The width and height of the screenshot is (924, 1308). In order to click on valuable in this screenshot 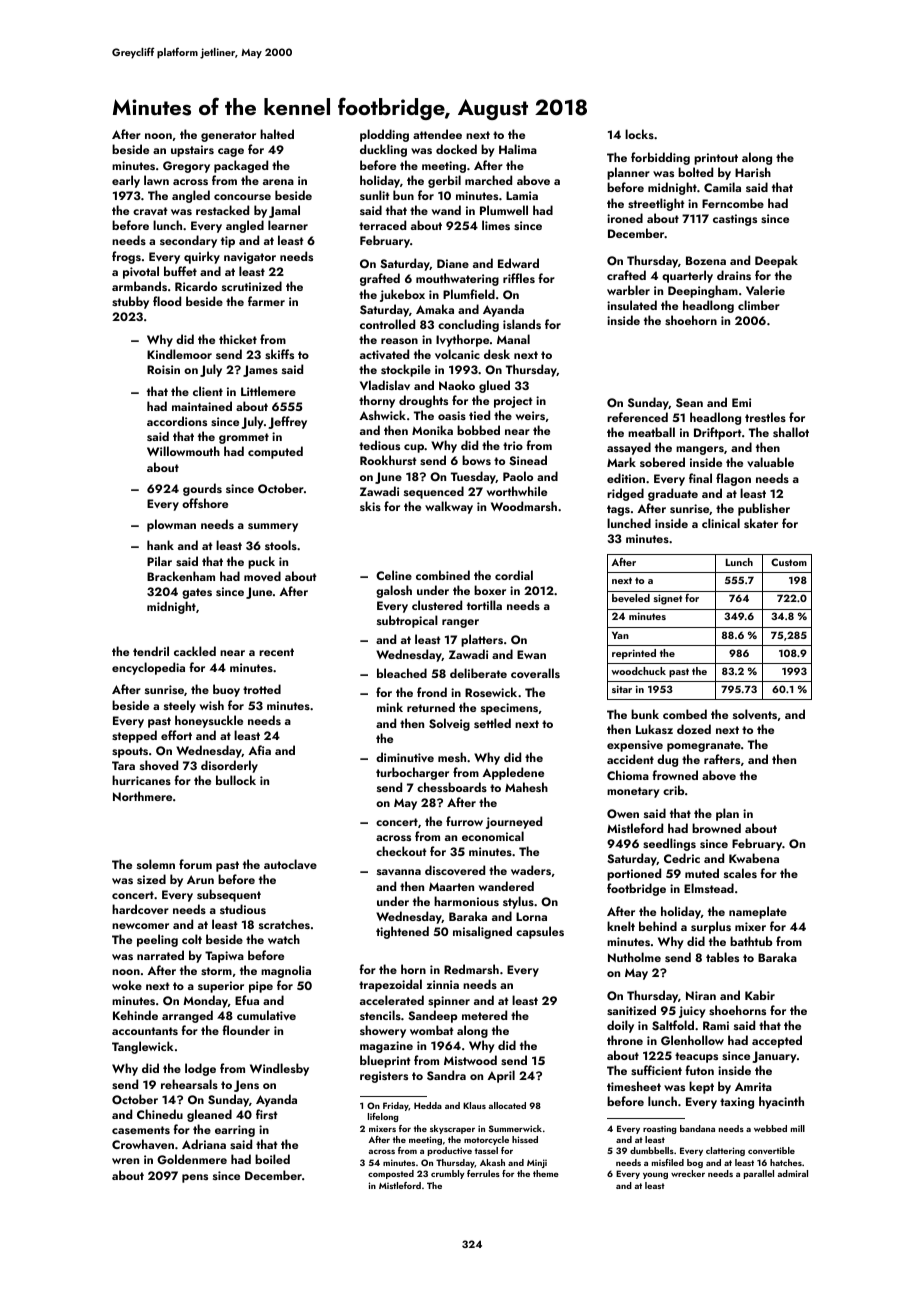, I will do `click(770, 462)`.
